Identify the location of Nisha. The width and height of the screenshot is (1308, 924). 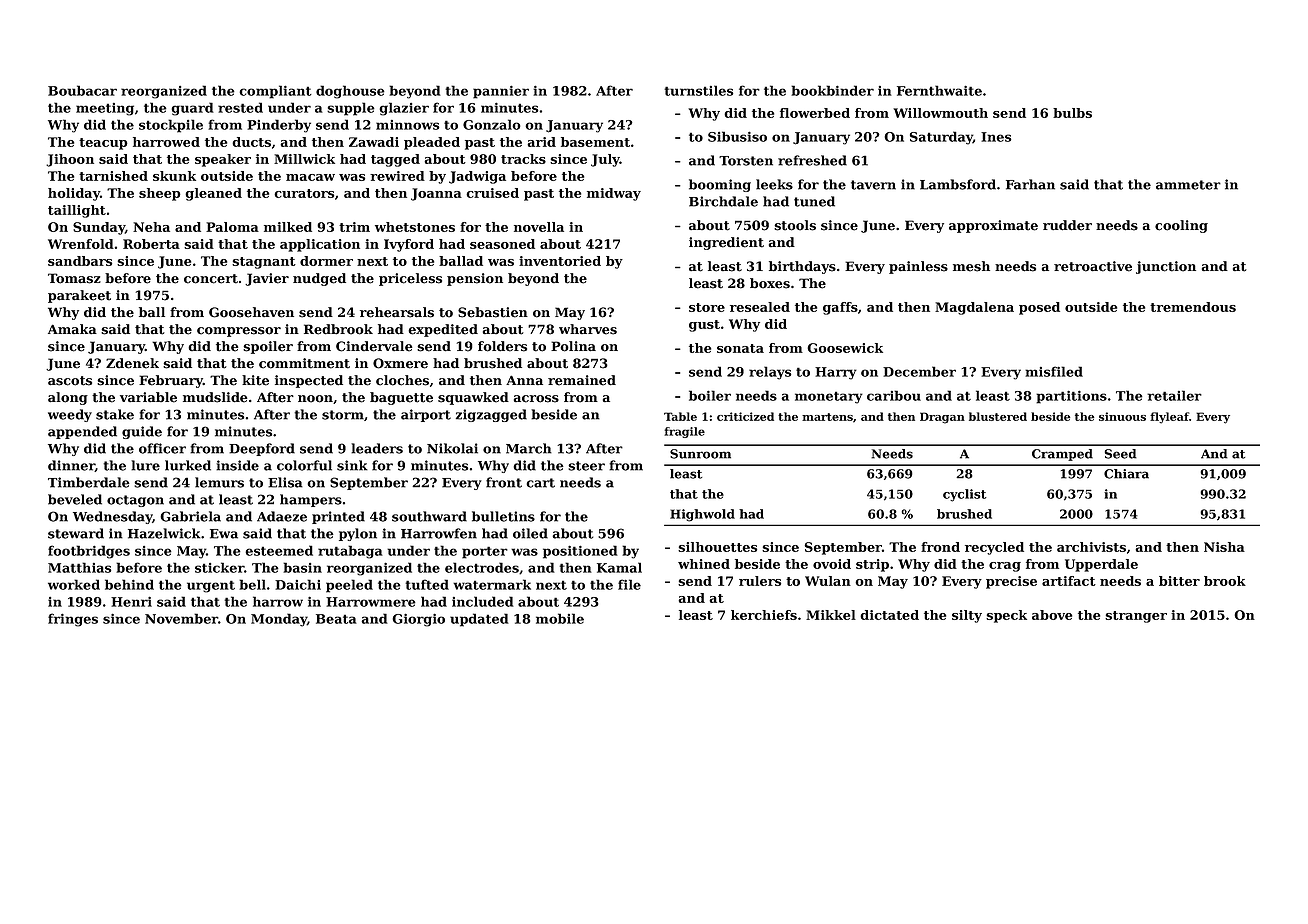
(1224, 547).
